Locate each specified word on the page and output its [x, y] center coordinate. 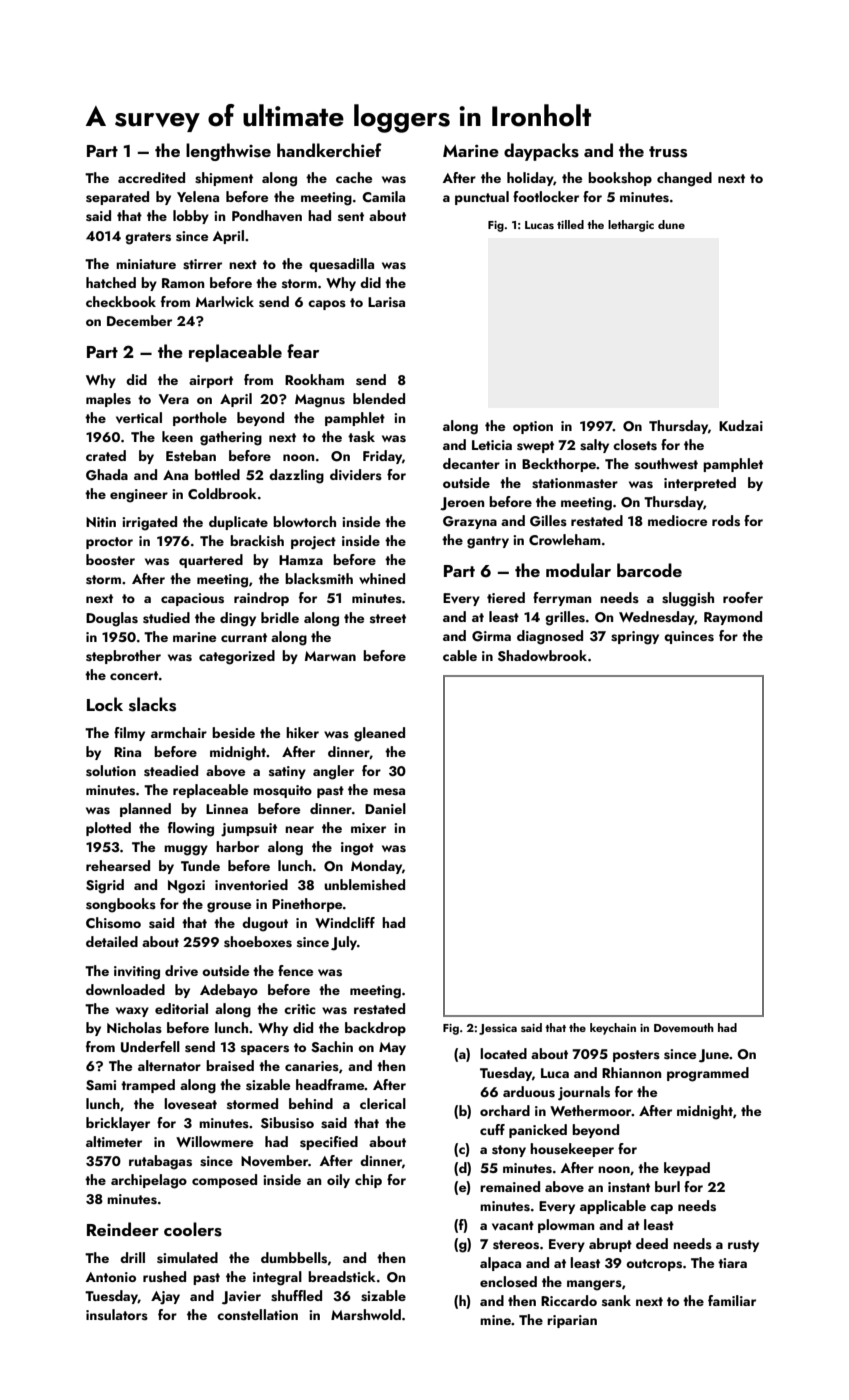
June [714, 1056]
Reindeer [123, 1229]
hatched [111, 282]
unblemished [364, 884]
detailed [112, 941]
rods [726, 521]
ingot [357, 849]
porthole [200, 419]
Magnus [320, 401]
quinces [689, 637]
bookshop [620, 179]
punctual [482, 198]
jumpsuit [249, 830]
